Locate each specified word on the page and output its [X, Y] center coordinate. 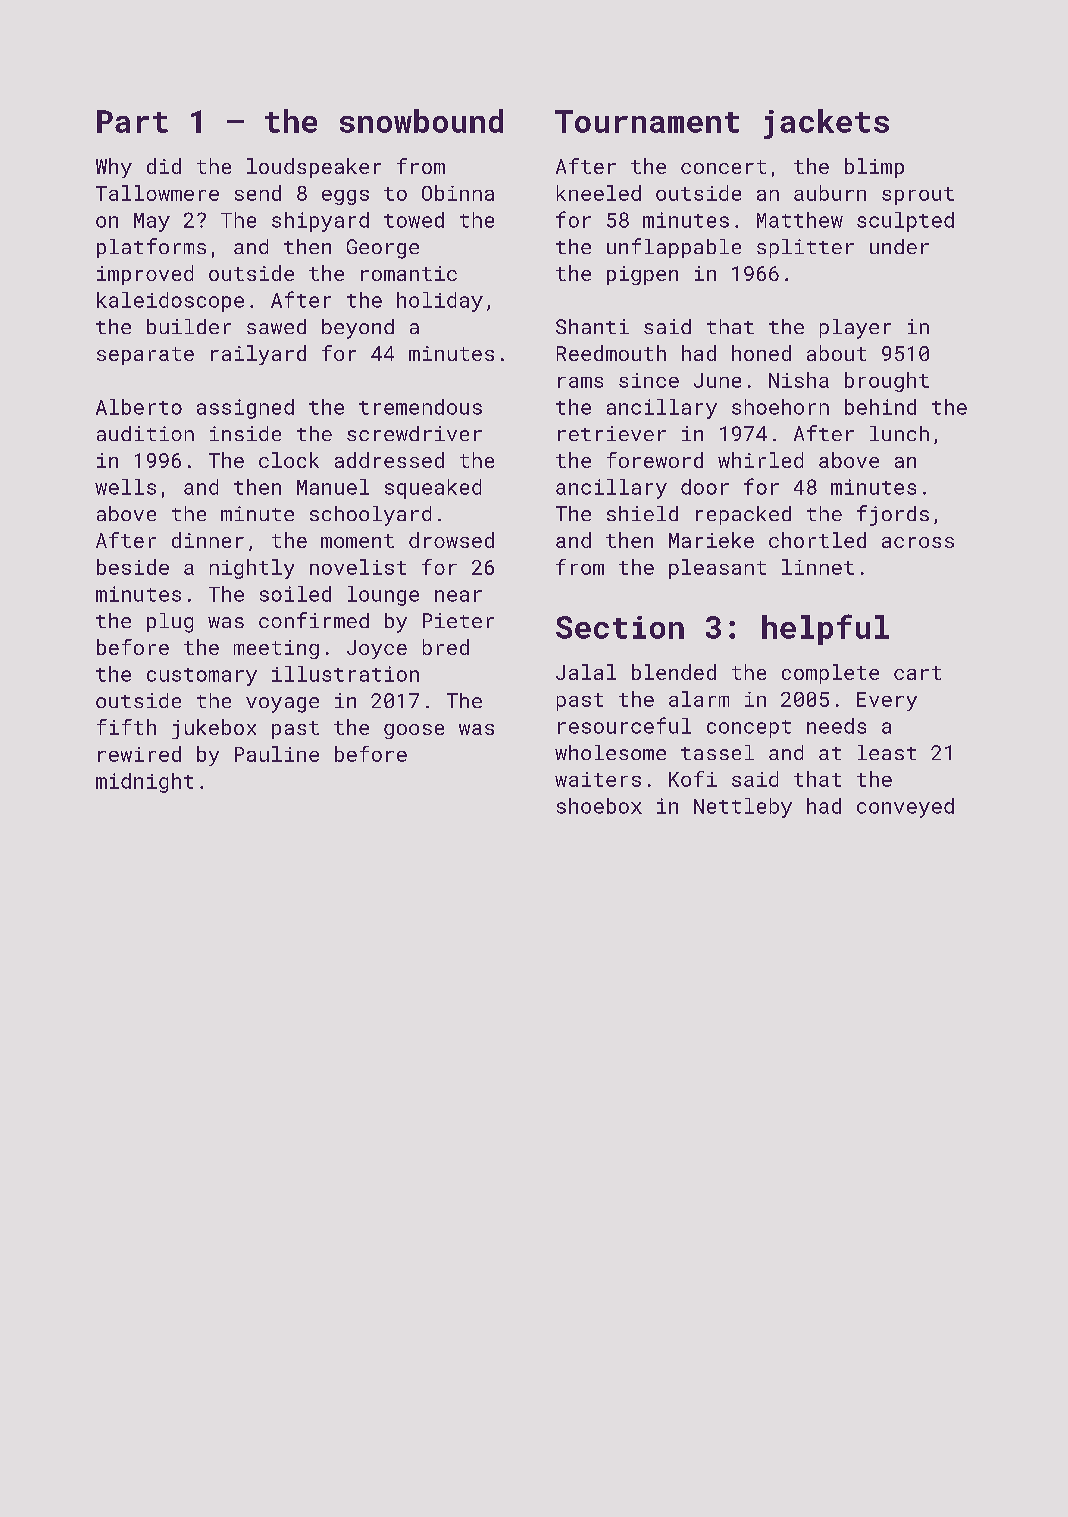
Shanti [592, 326]
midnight [144, 783]
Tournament [647, 121]
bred [446, 647]
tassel [717, 752]
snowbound [421, 121]
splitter [805, 248]
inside [245, 433]
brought [887, 382]
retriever [612, 433]
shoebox [599, 806]
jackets [826, 124]
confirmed [314, 620]
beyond [358, 329]
